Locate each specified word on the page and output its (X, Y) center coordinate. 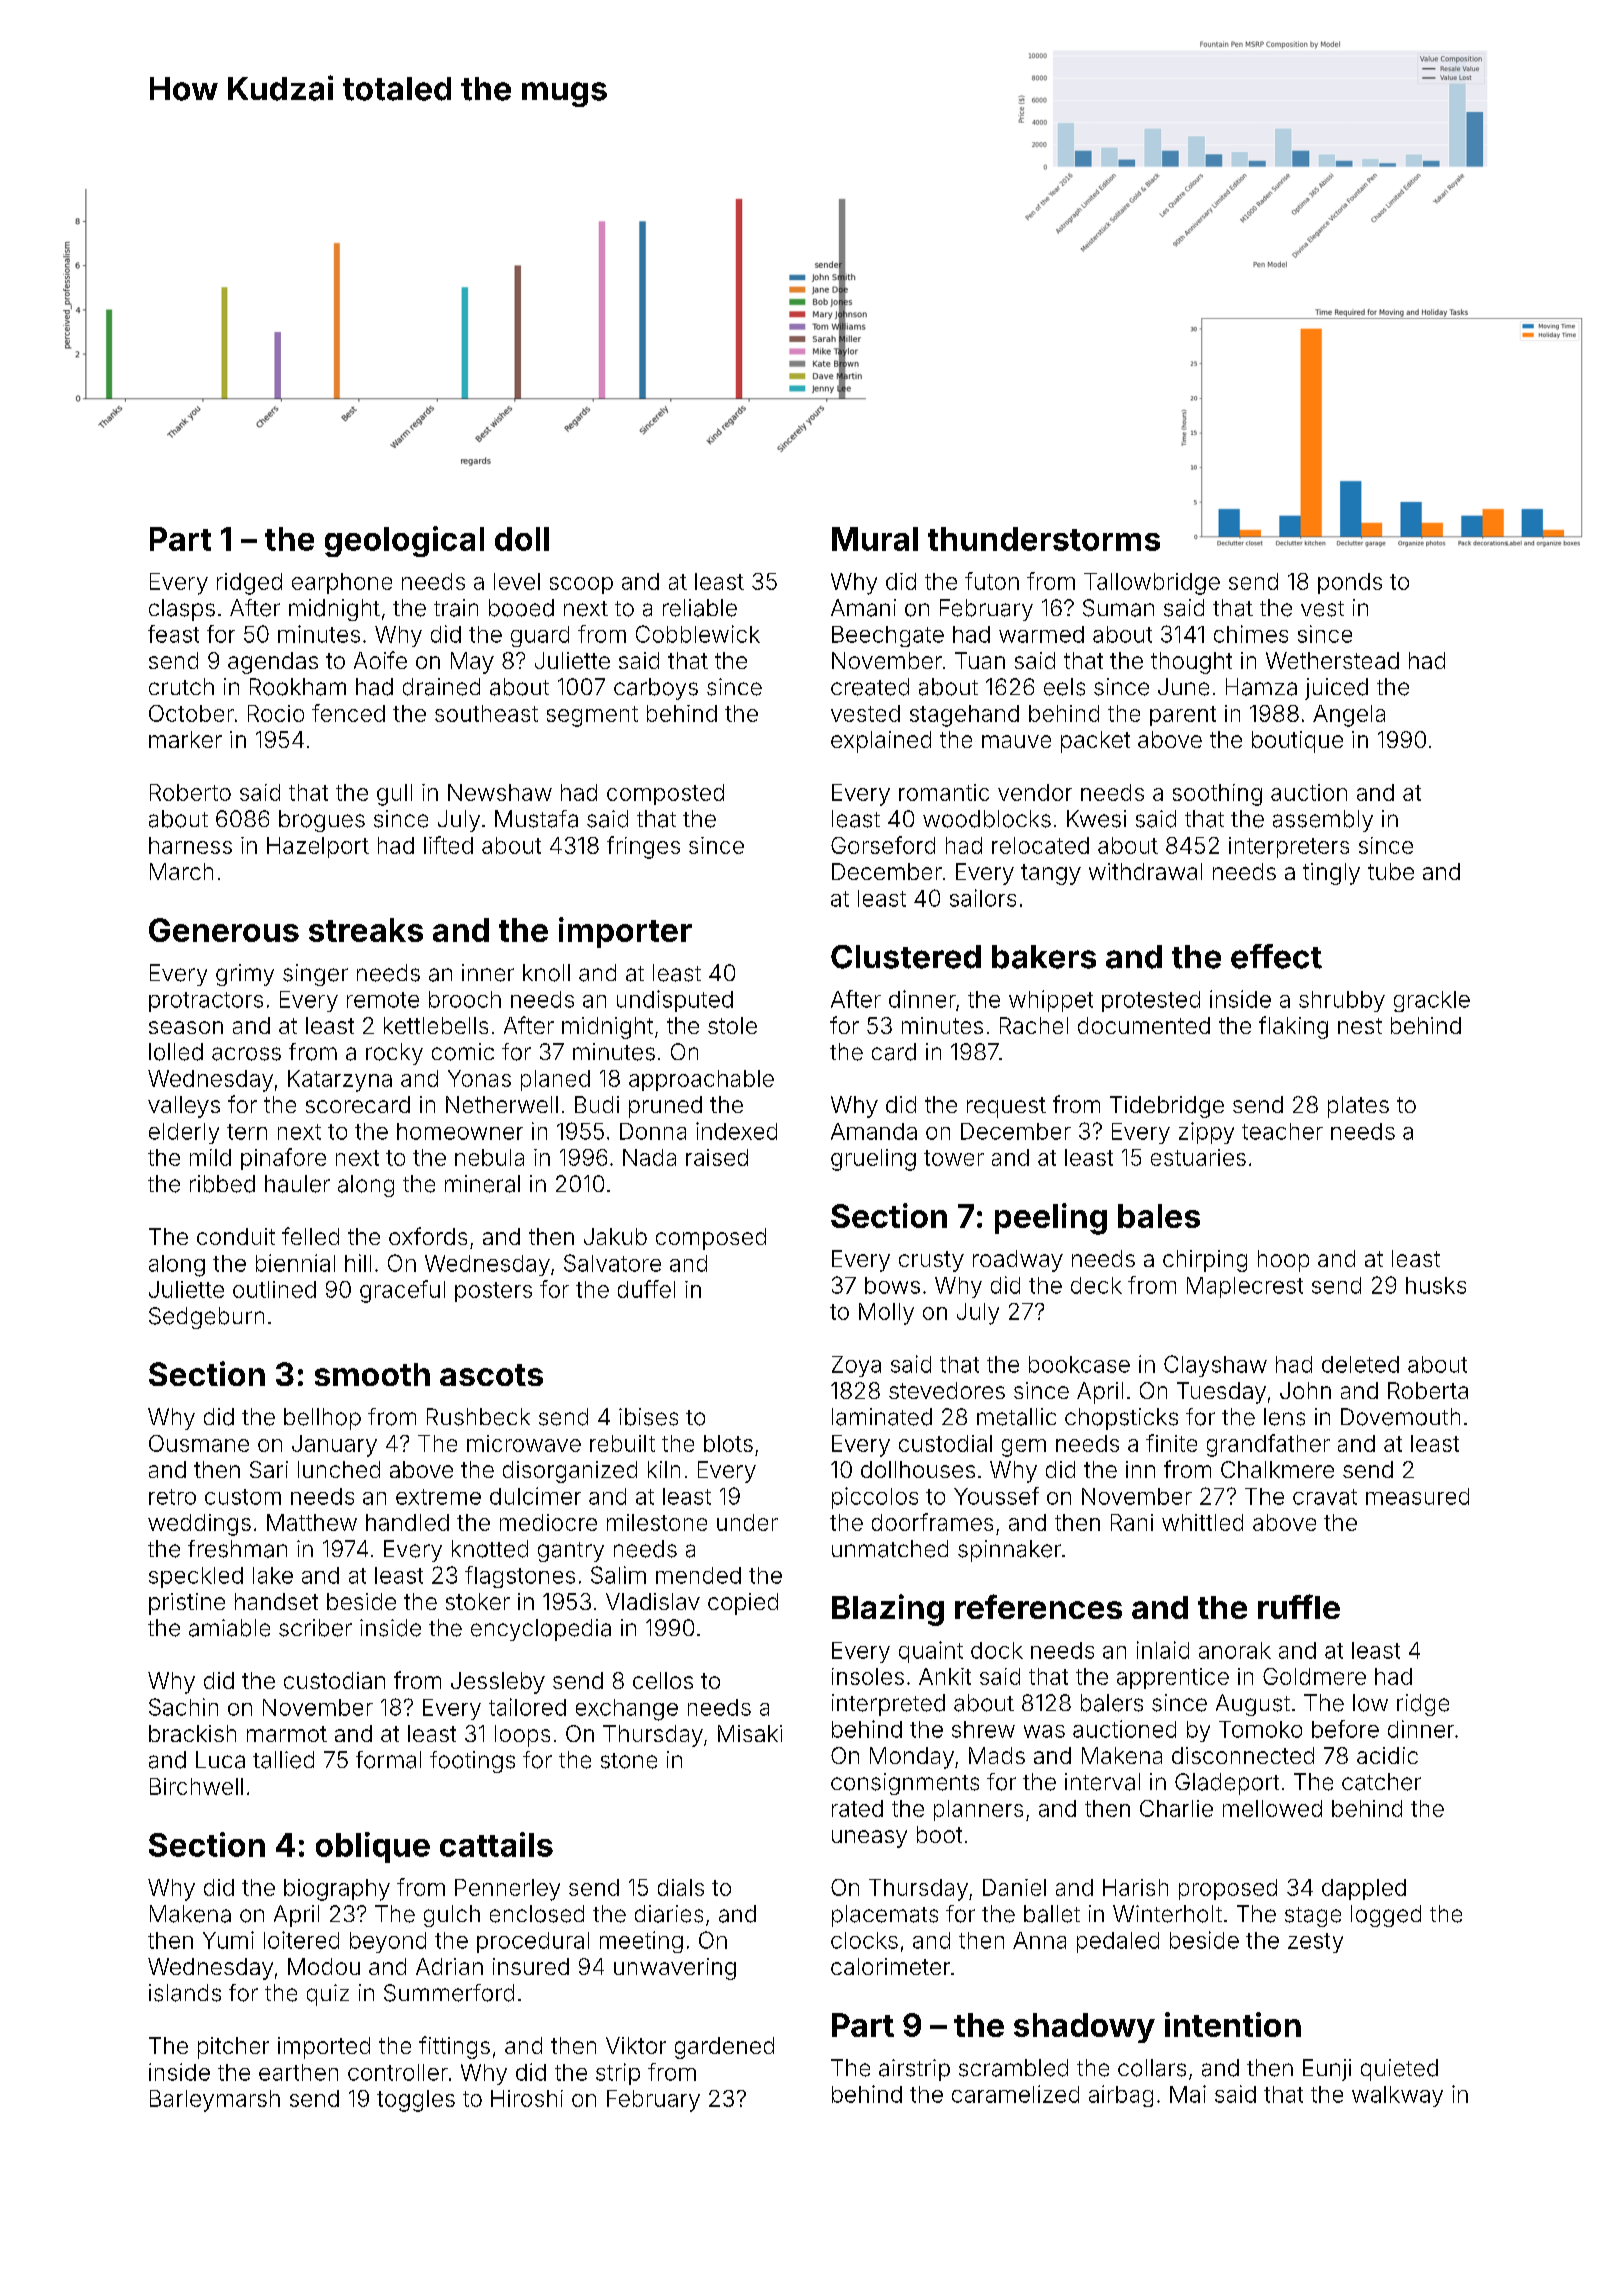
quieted (1399, 2070)
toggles (416, 2101)
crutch (181, 686)
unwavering (675, 1969)
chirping (1205, 1261)
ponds (1350, 583)
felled (310, 1236)
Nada (649, 1157)
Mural (875, 539)
